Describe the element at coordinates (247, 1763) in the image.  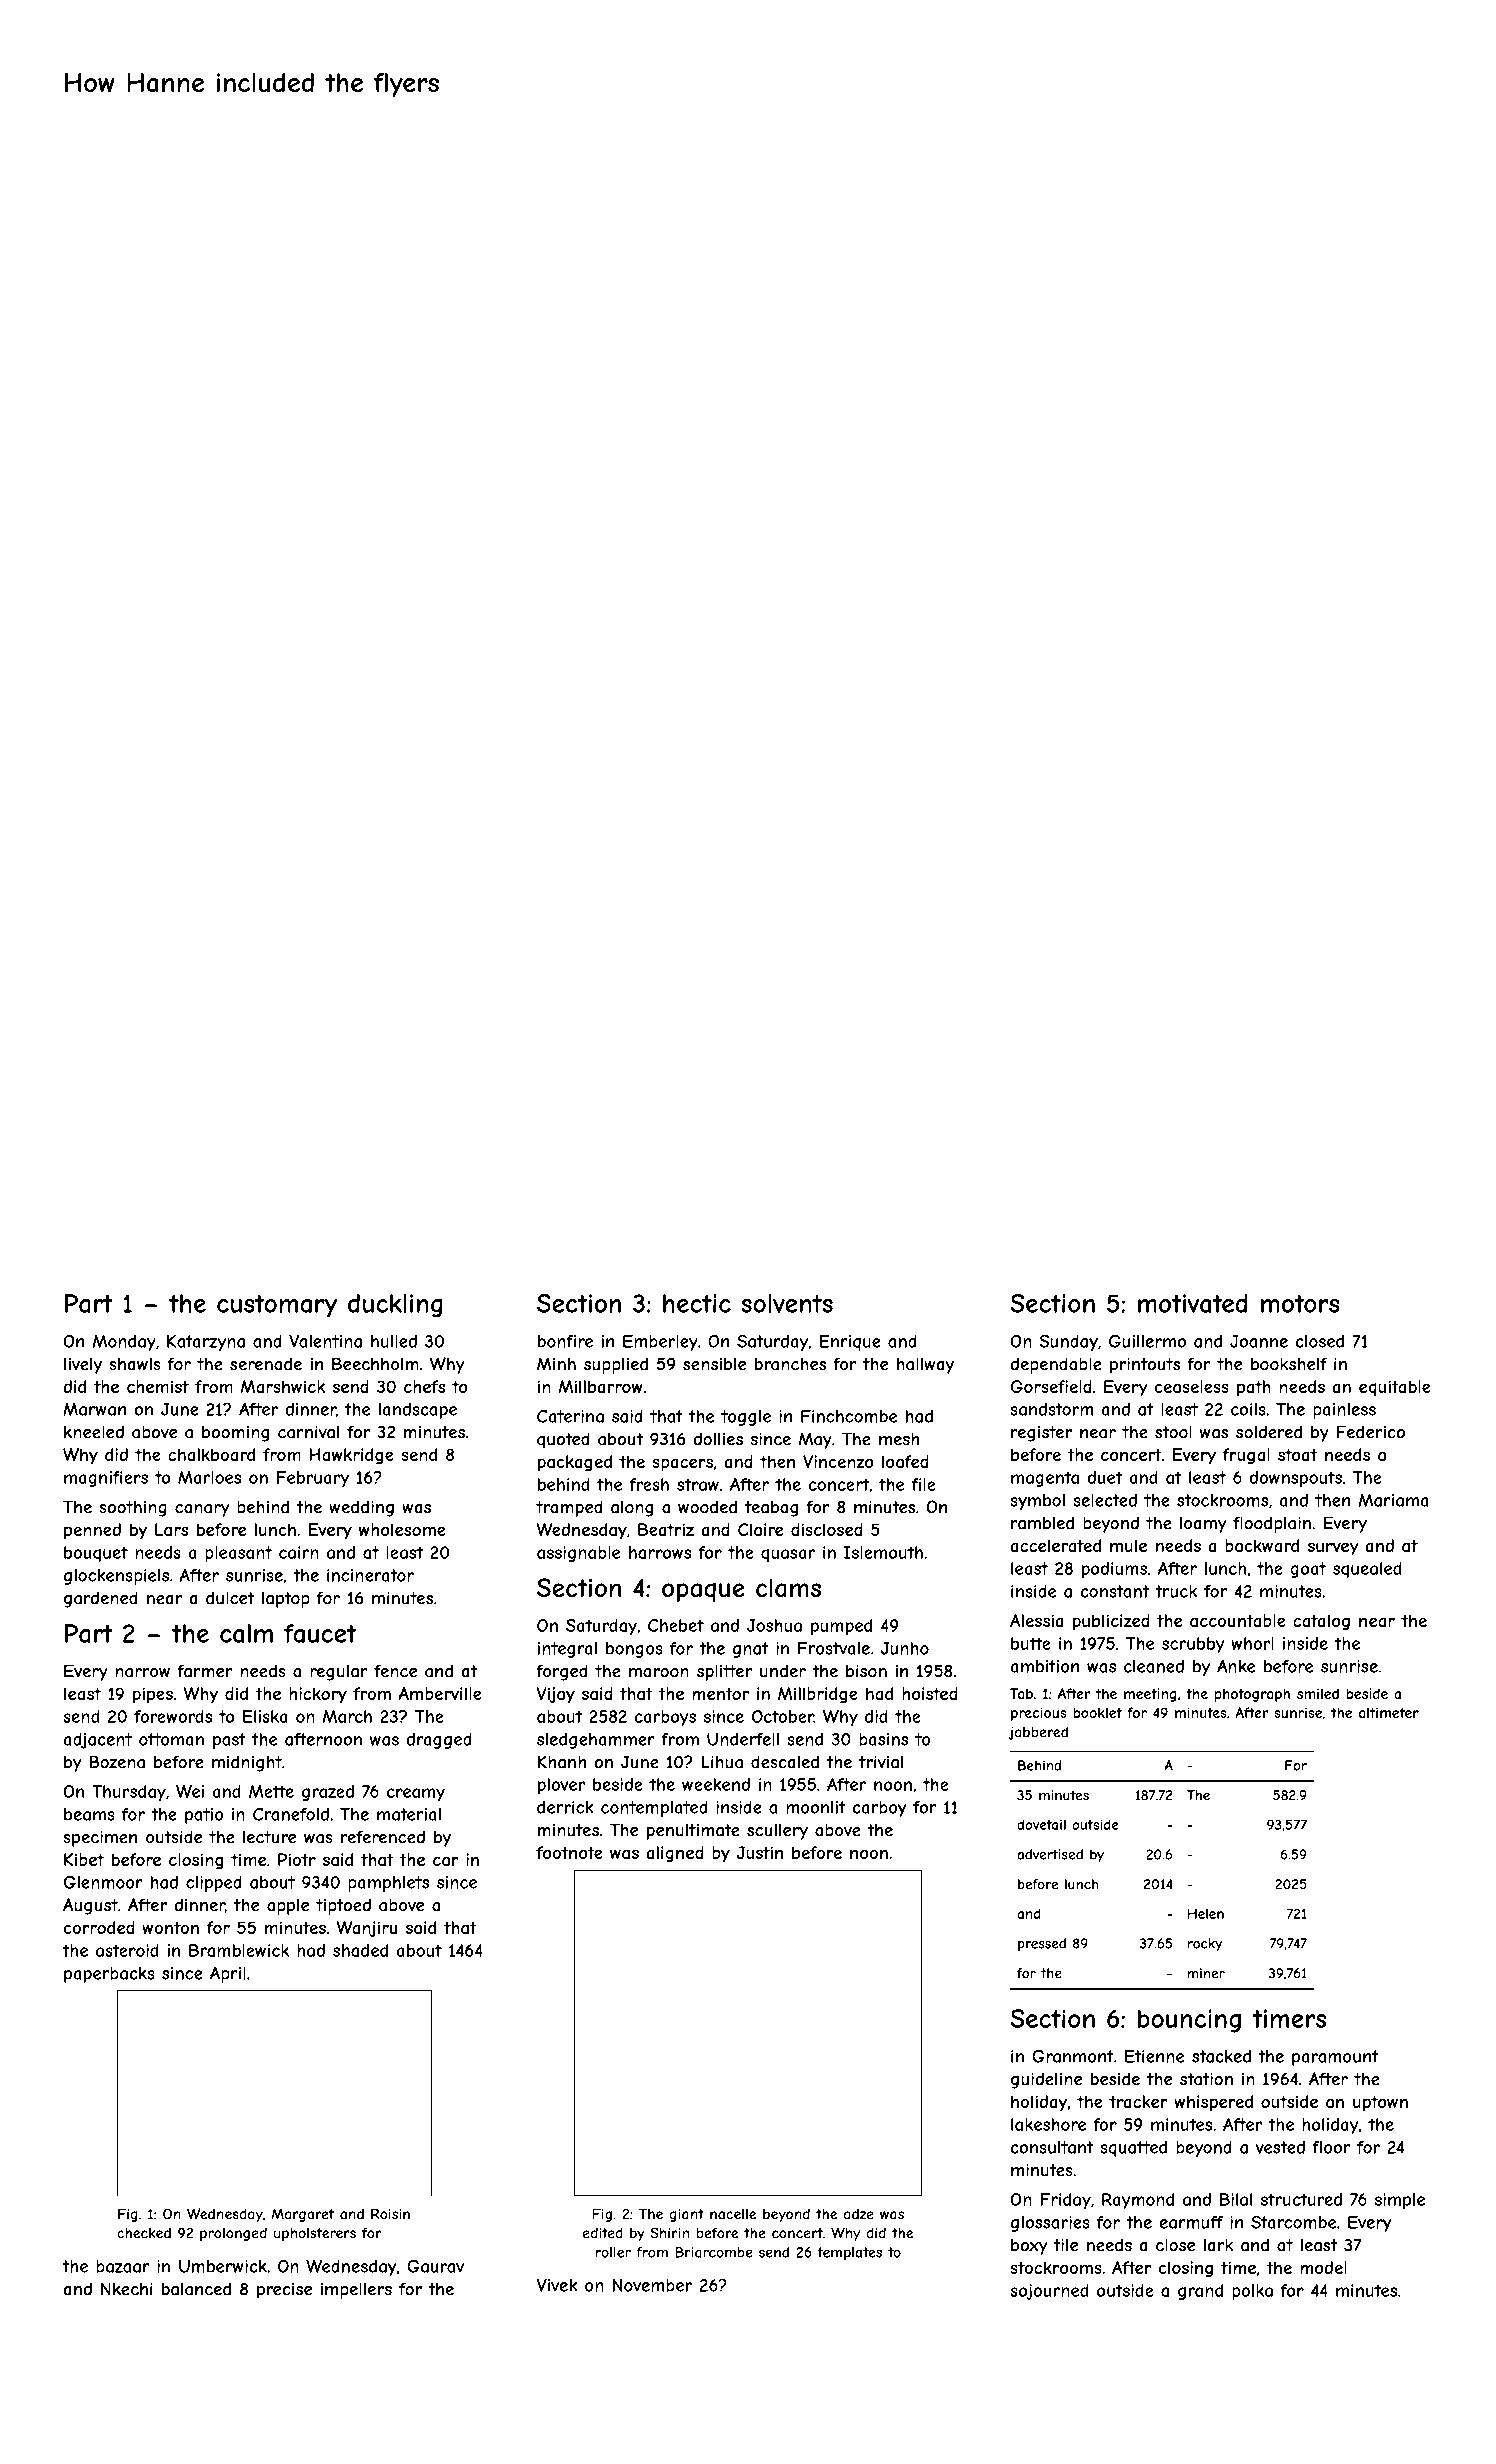
I see `midnight` at that location.
